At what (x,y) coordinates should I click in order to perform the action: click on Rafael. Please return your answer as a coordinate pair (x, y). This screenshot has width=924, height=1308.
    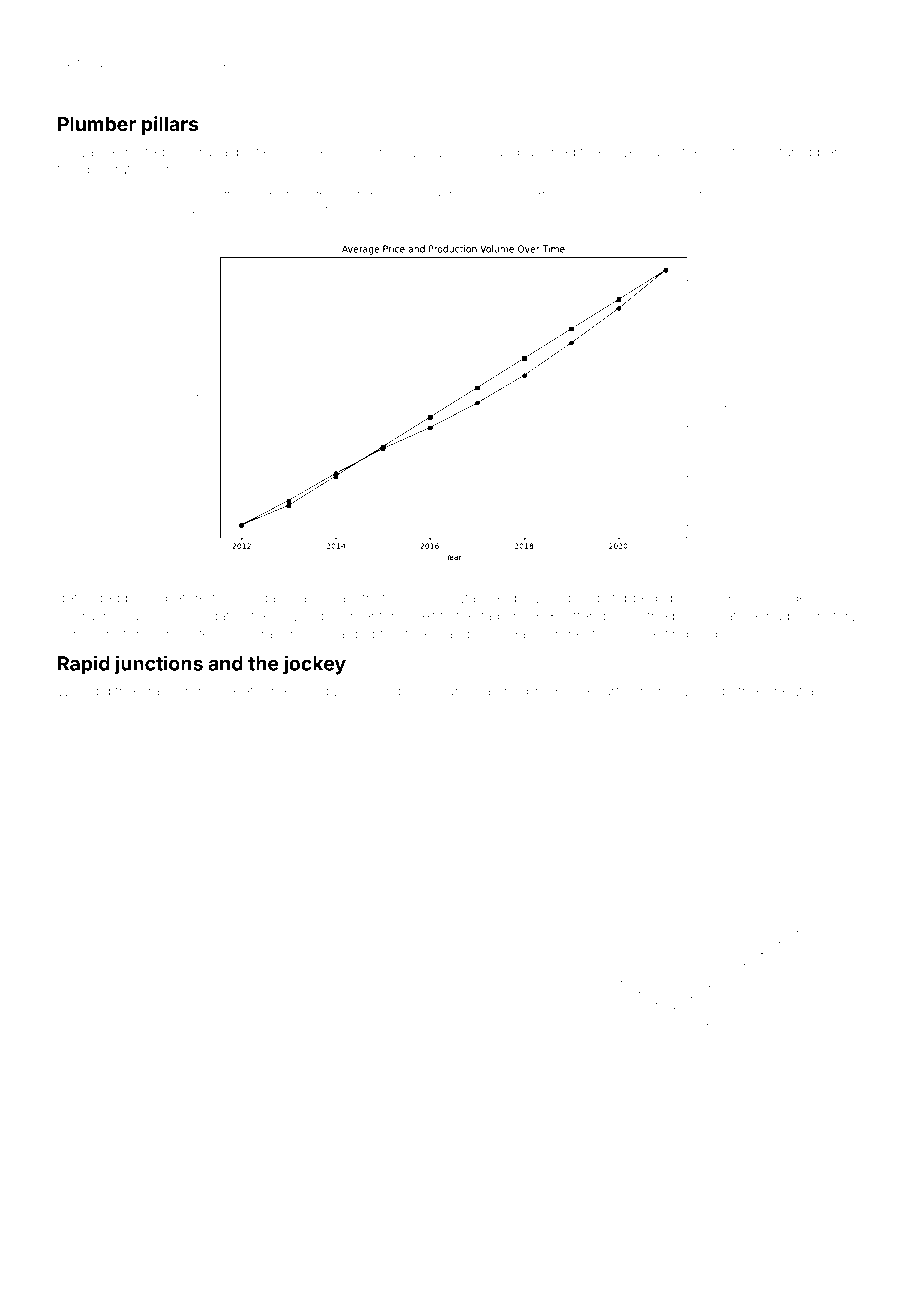
    Looking at the image, I should click on (735, 151).
